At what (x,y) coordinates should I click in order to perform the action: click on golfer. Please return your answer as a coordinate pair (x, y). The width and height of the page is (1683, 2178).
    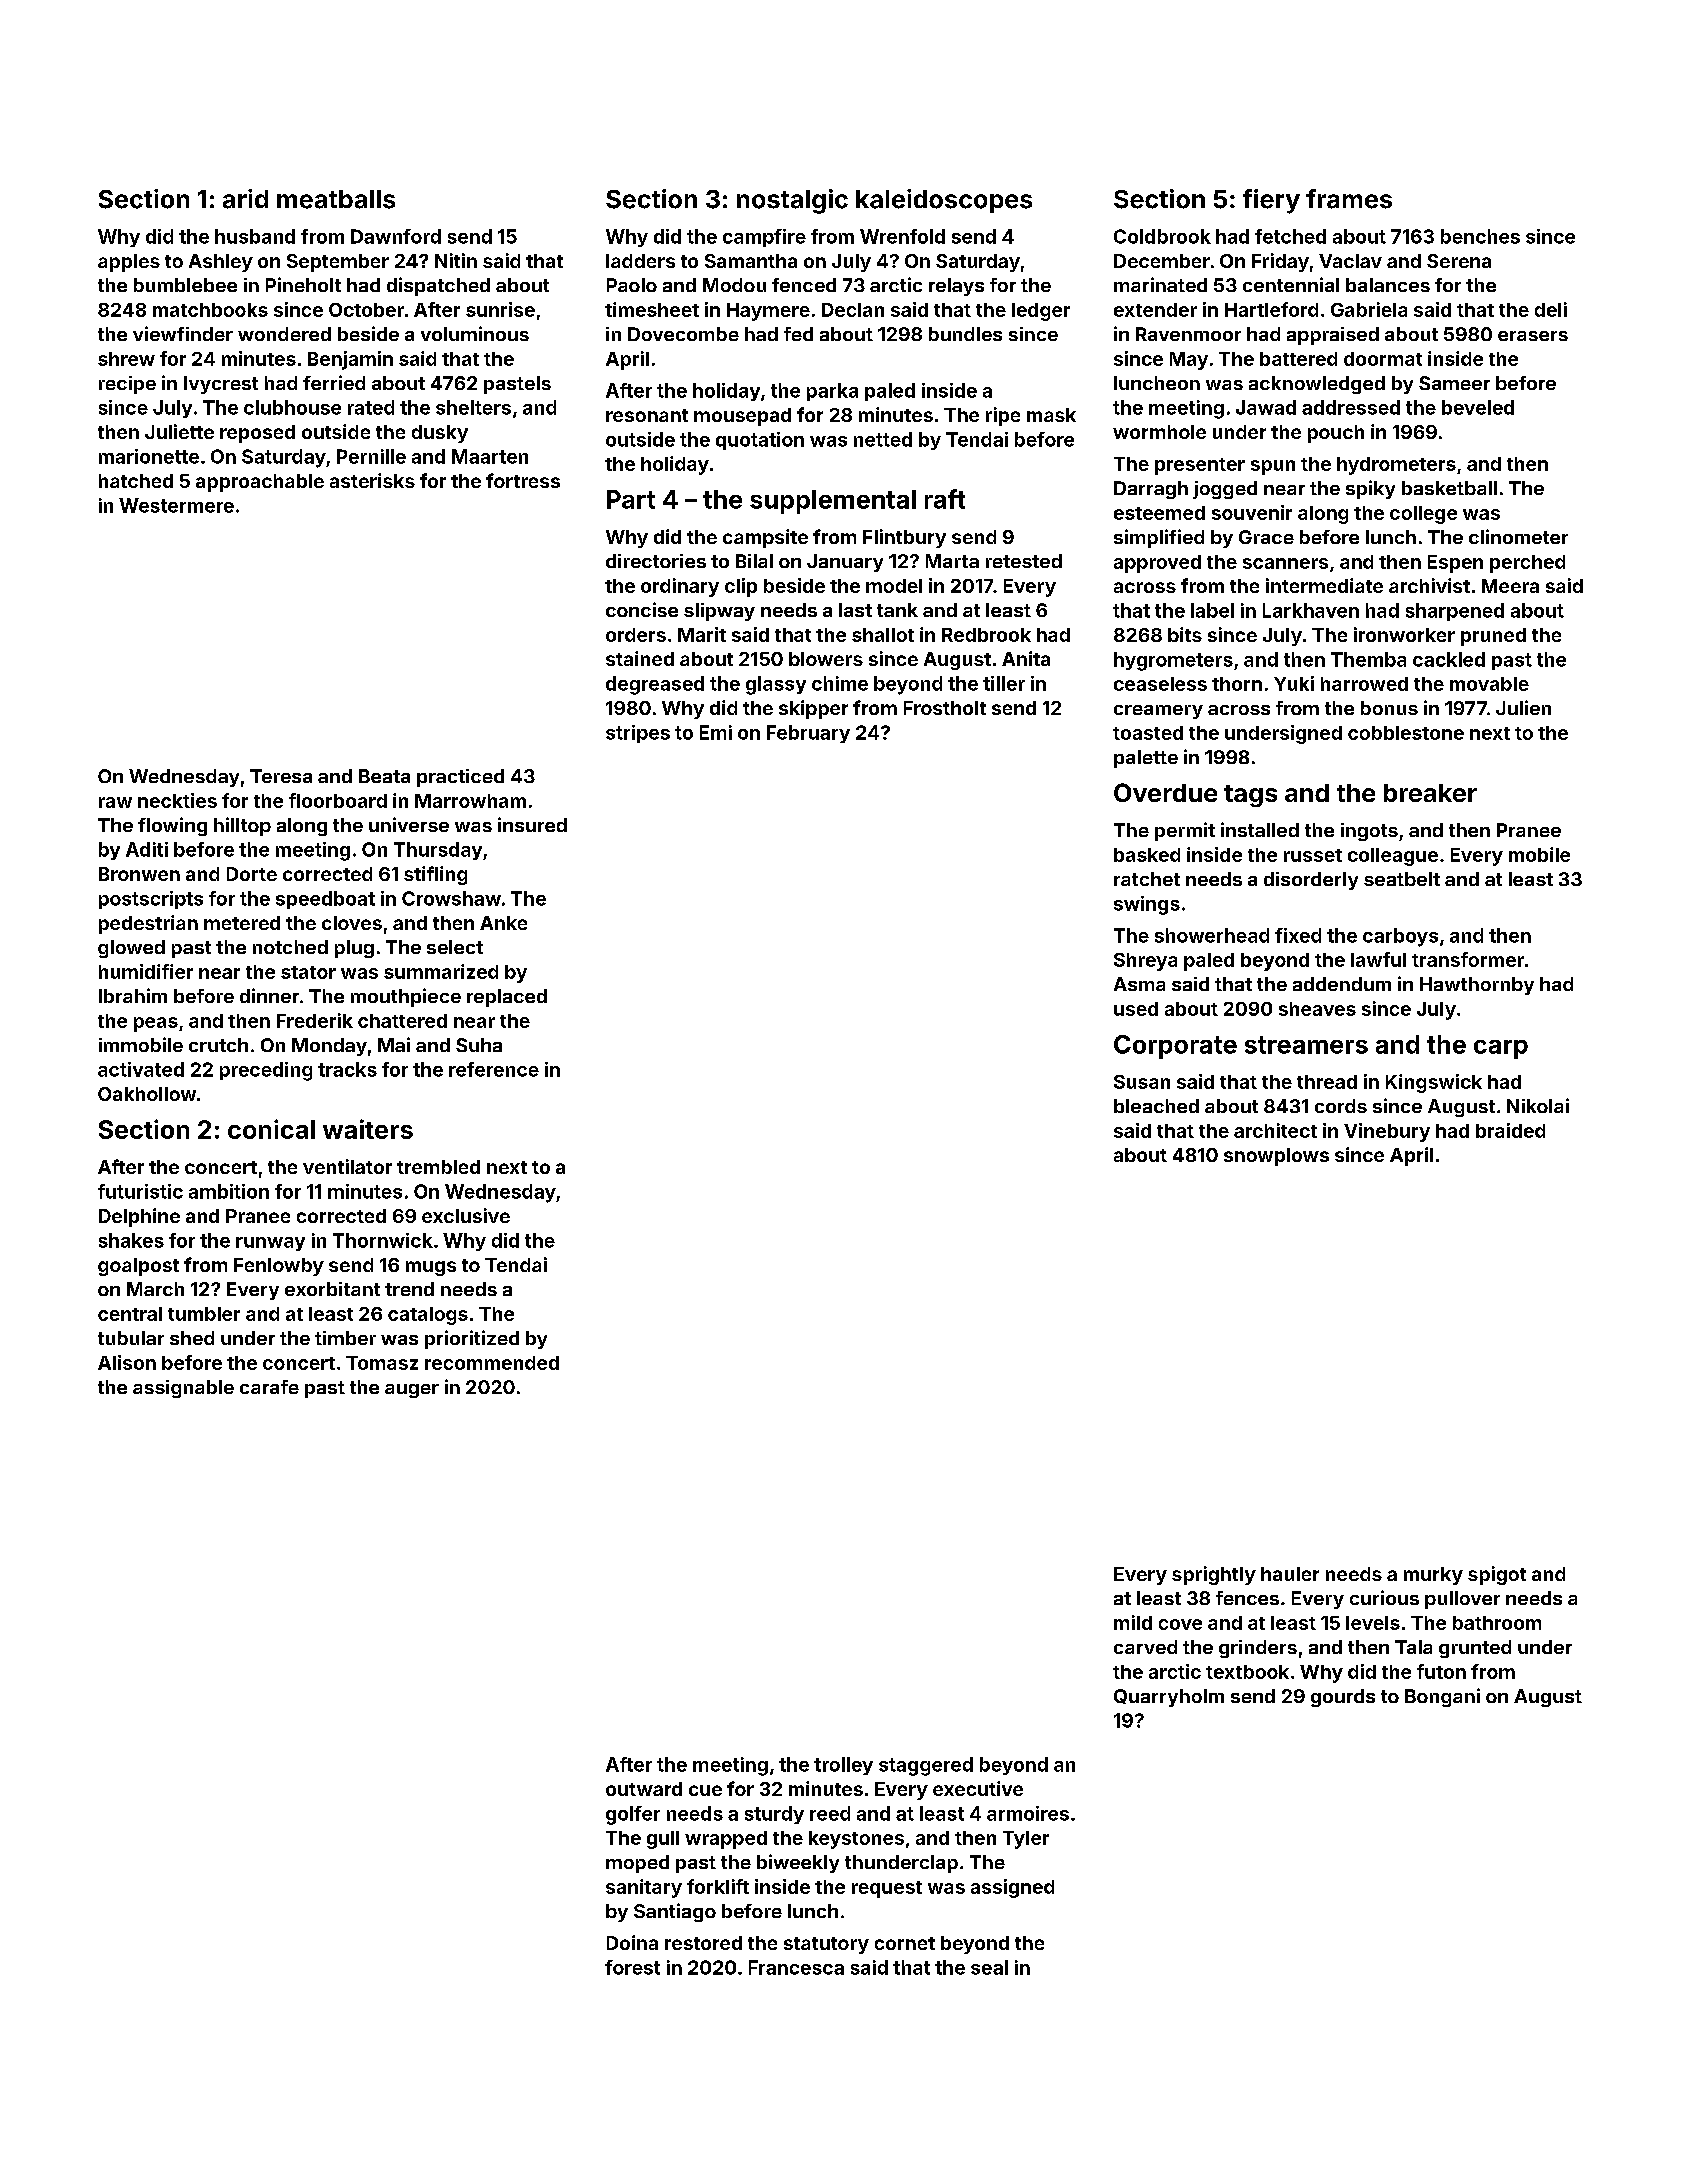
    Looking at the image, I should click on (633, 1815).
